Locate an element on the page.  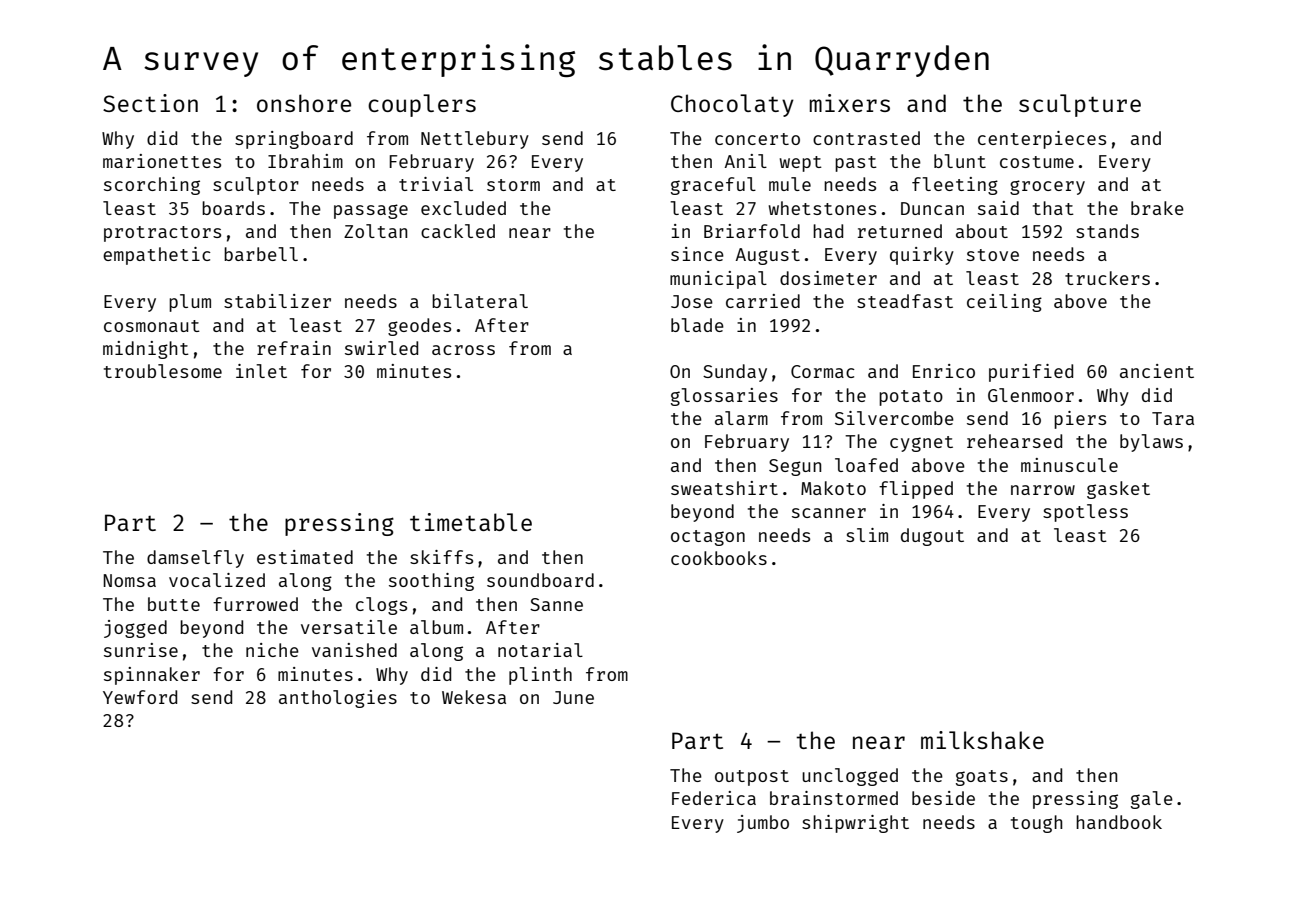
tough is located at coordinates (1036, 824).
